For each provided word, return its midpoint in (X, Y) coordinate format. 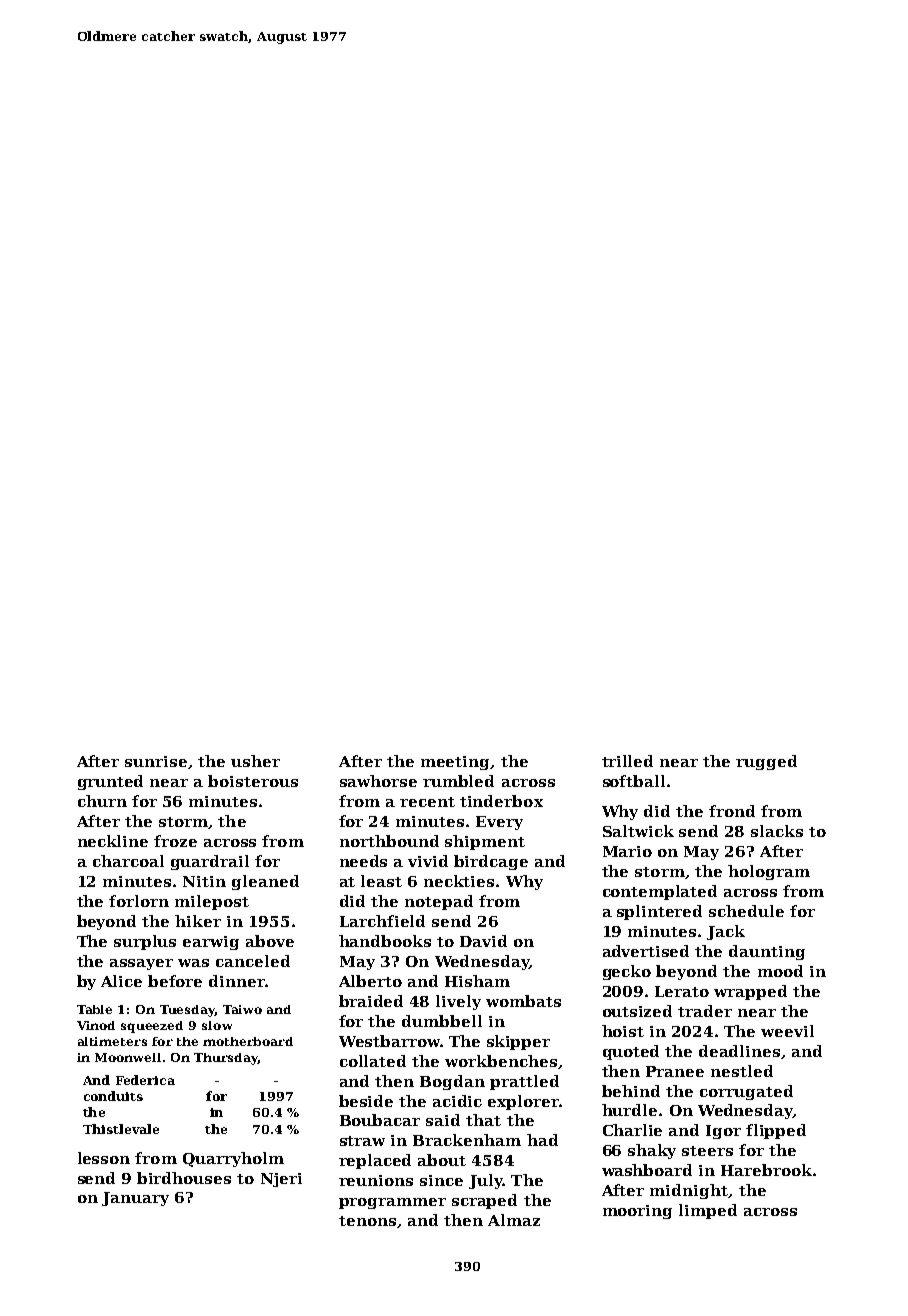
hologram (769, 872)
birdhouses (184, 1178)
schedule (746, 911)
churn (102, 801)
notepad (439, 902)
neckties (459, 881)
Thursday (226, 1059)
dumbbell (442, 1021)
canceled (253, 961)
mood (780, 971)
